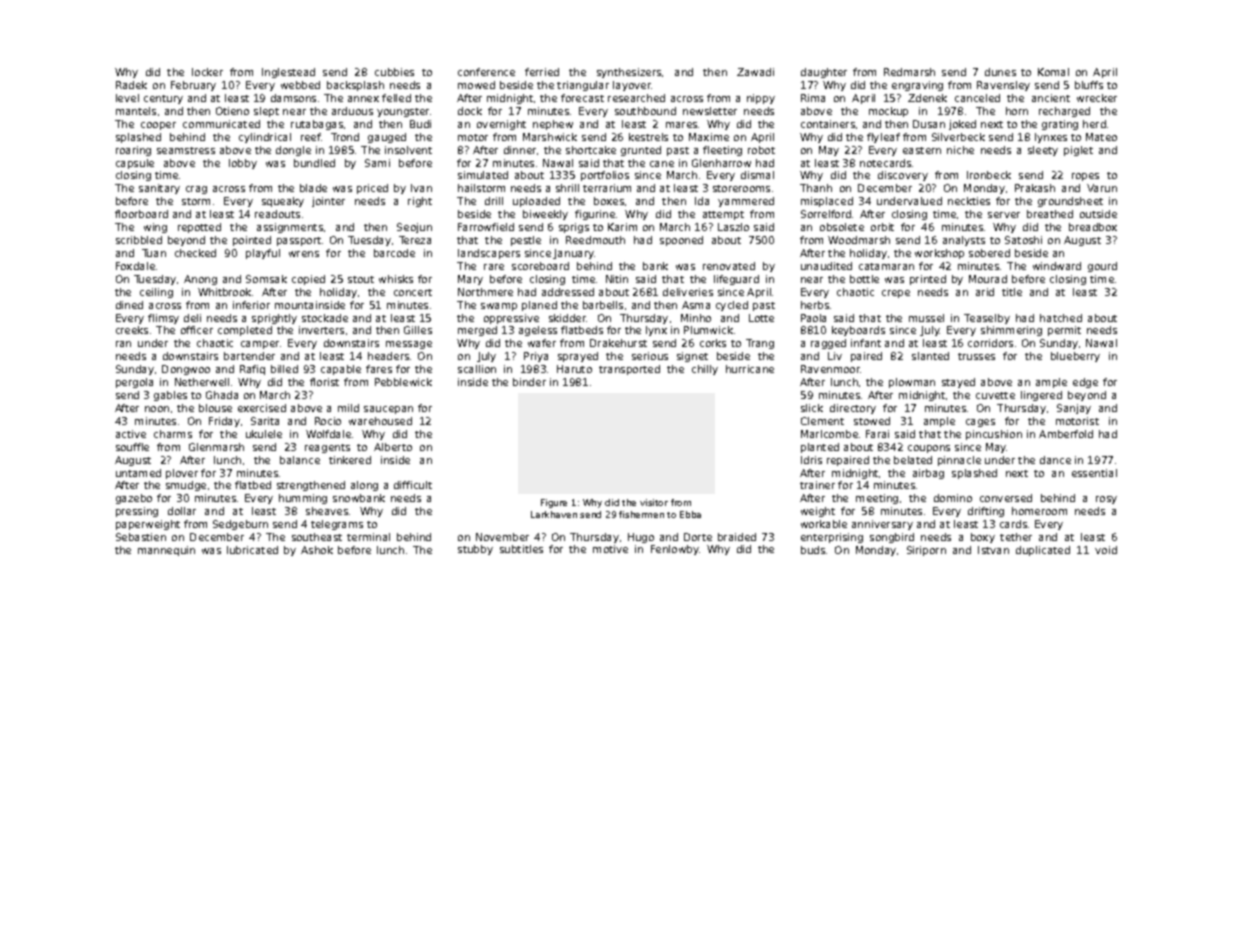  I want to click on readouts, so click(277, 214).
